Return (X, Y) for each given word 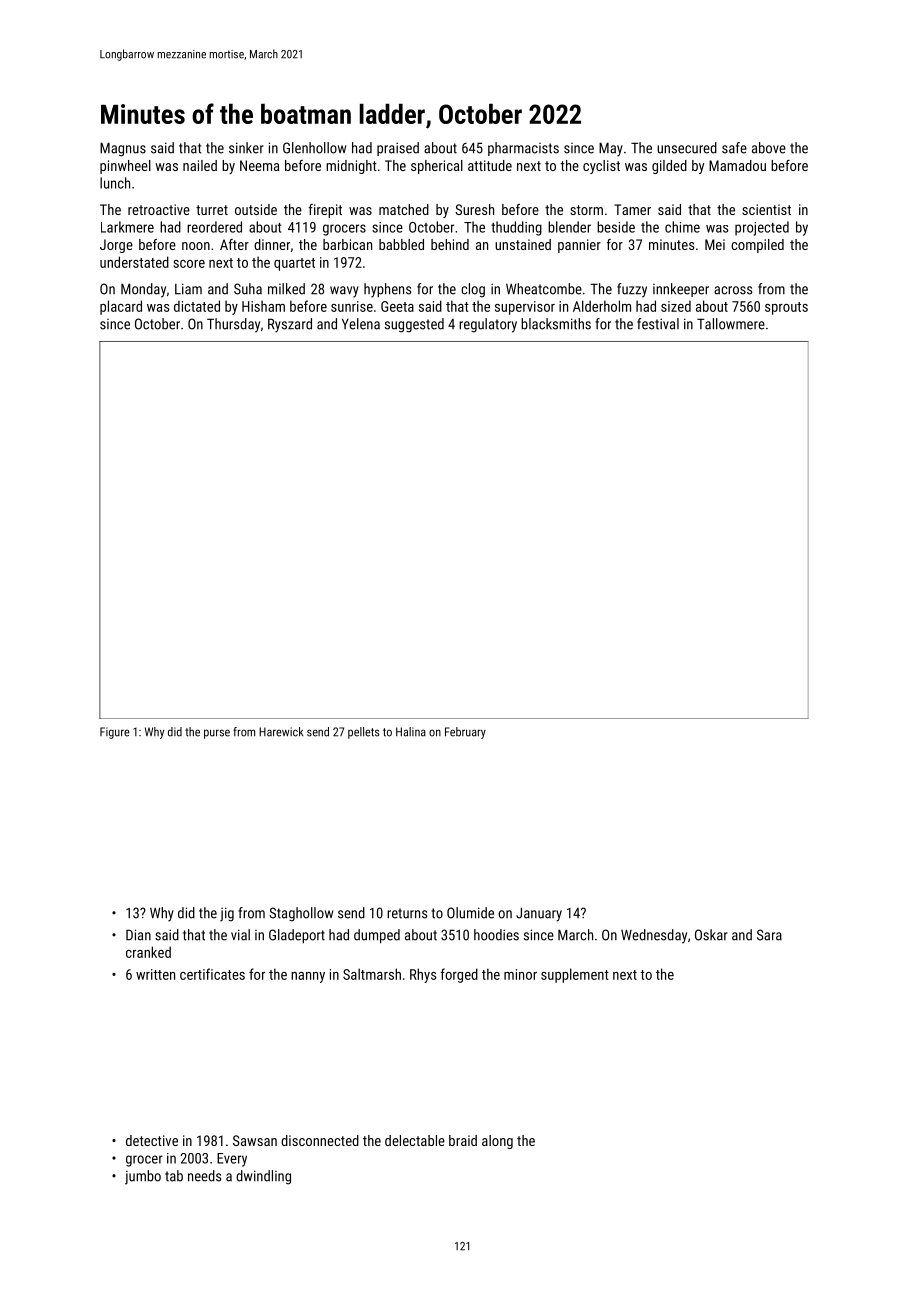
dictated (197, 306)
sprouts (786, 308)
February (465, 733)
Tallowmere (731, 324)
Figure (115, 733)
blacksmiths (556, 324)
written (155, 974)
